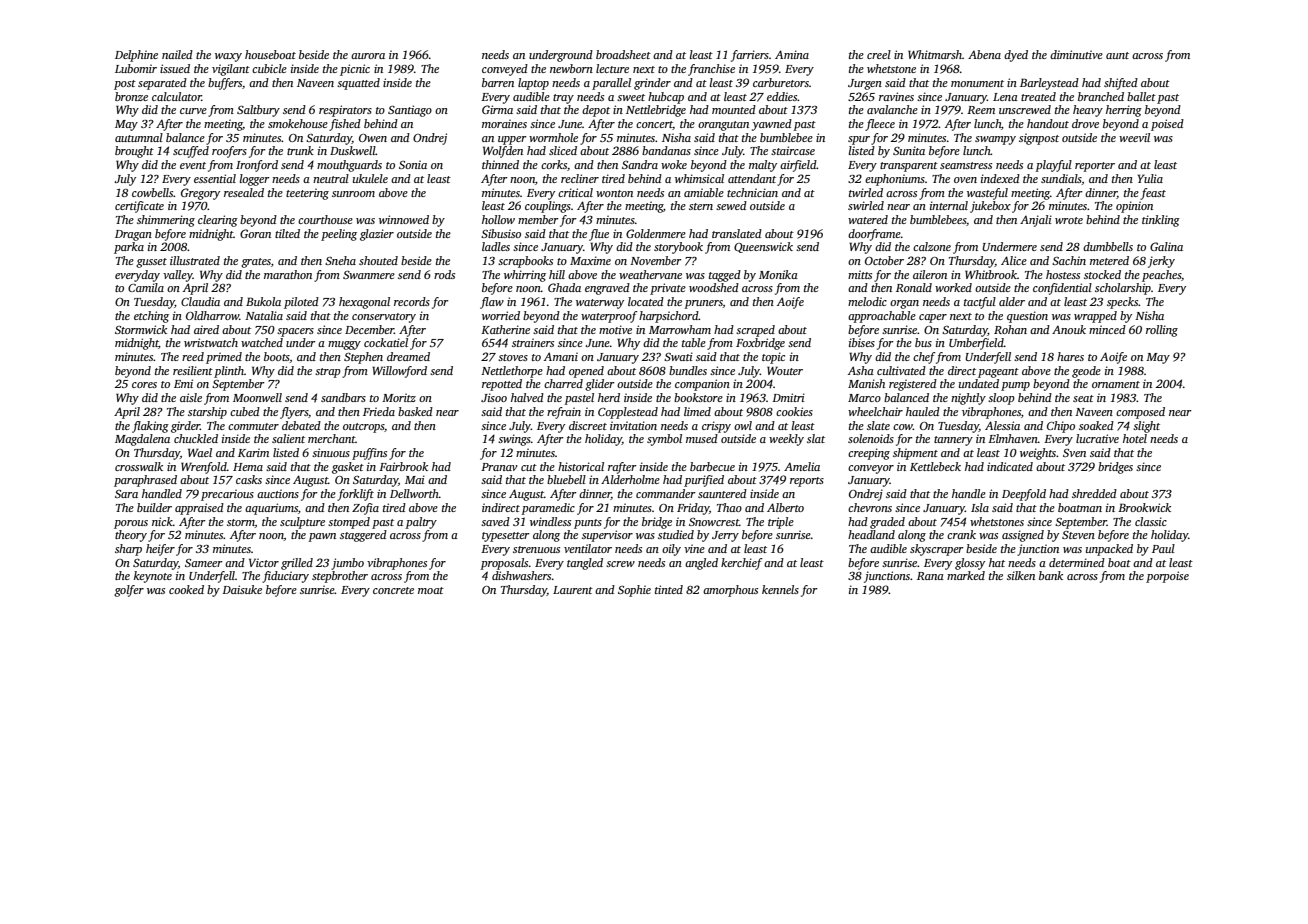  Describe the element at coordinates (600, 304) in the screenshot. I see `waterway` at that location.
